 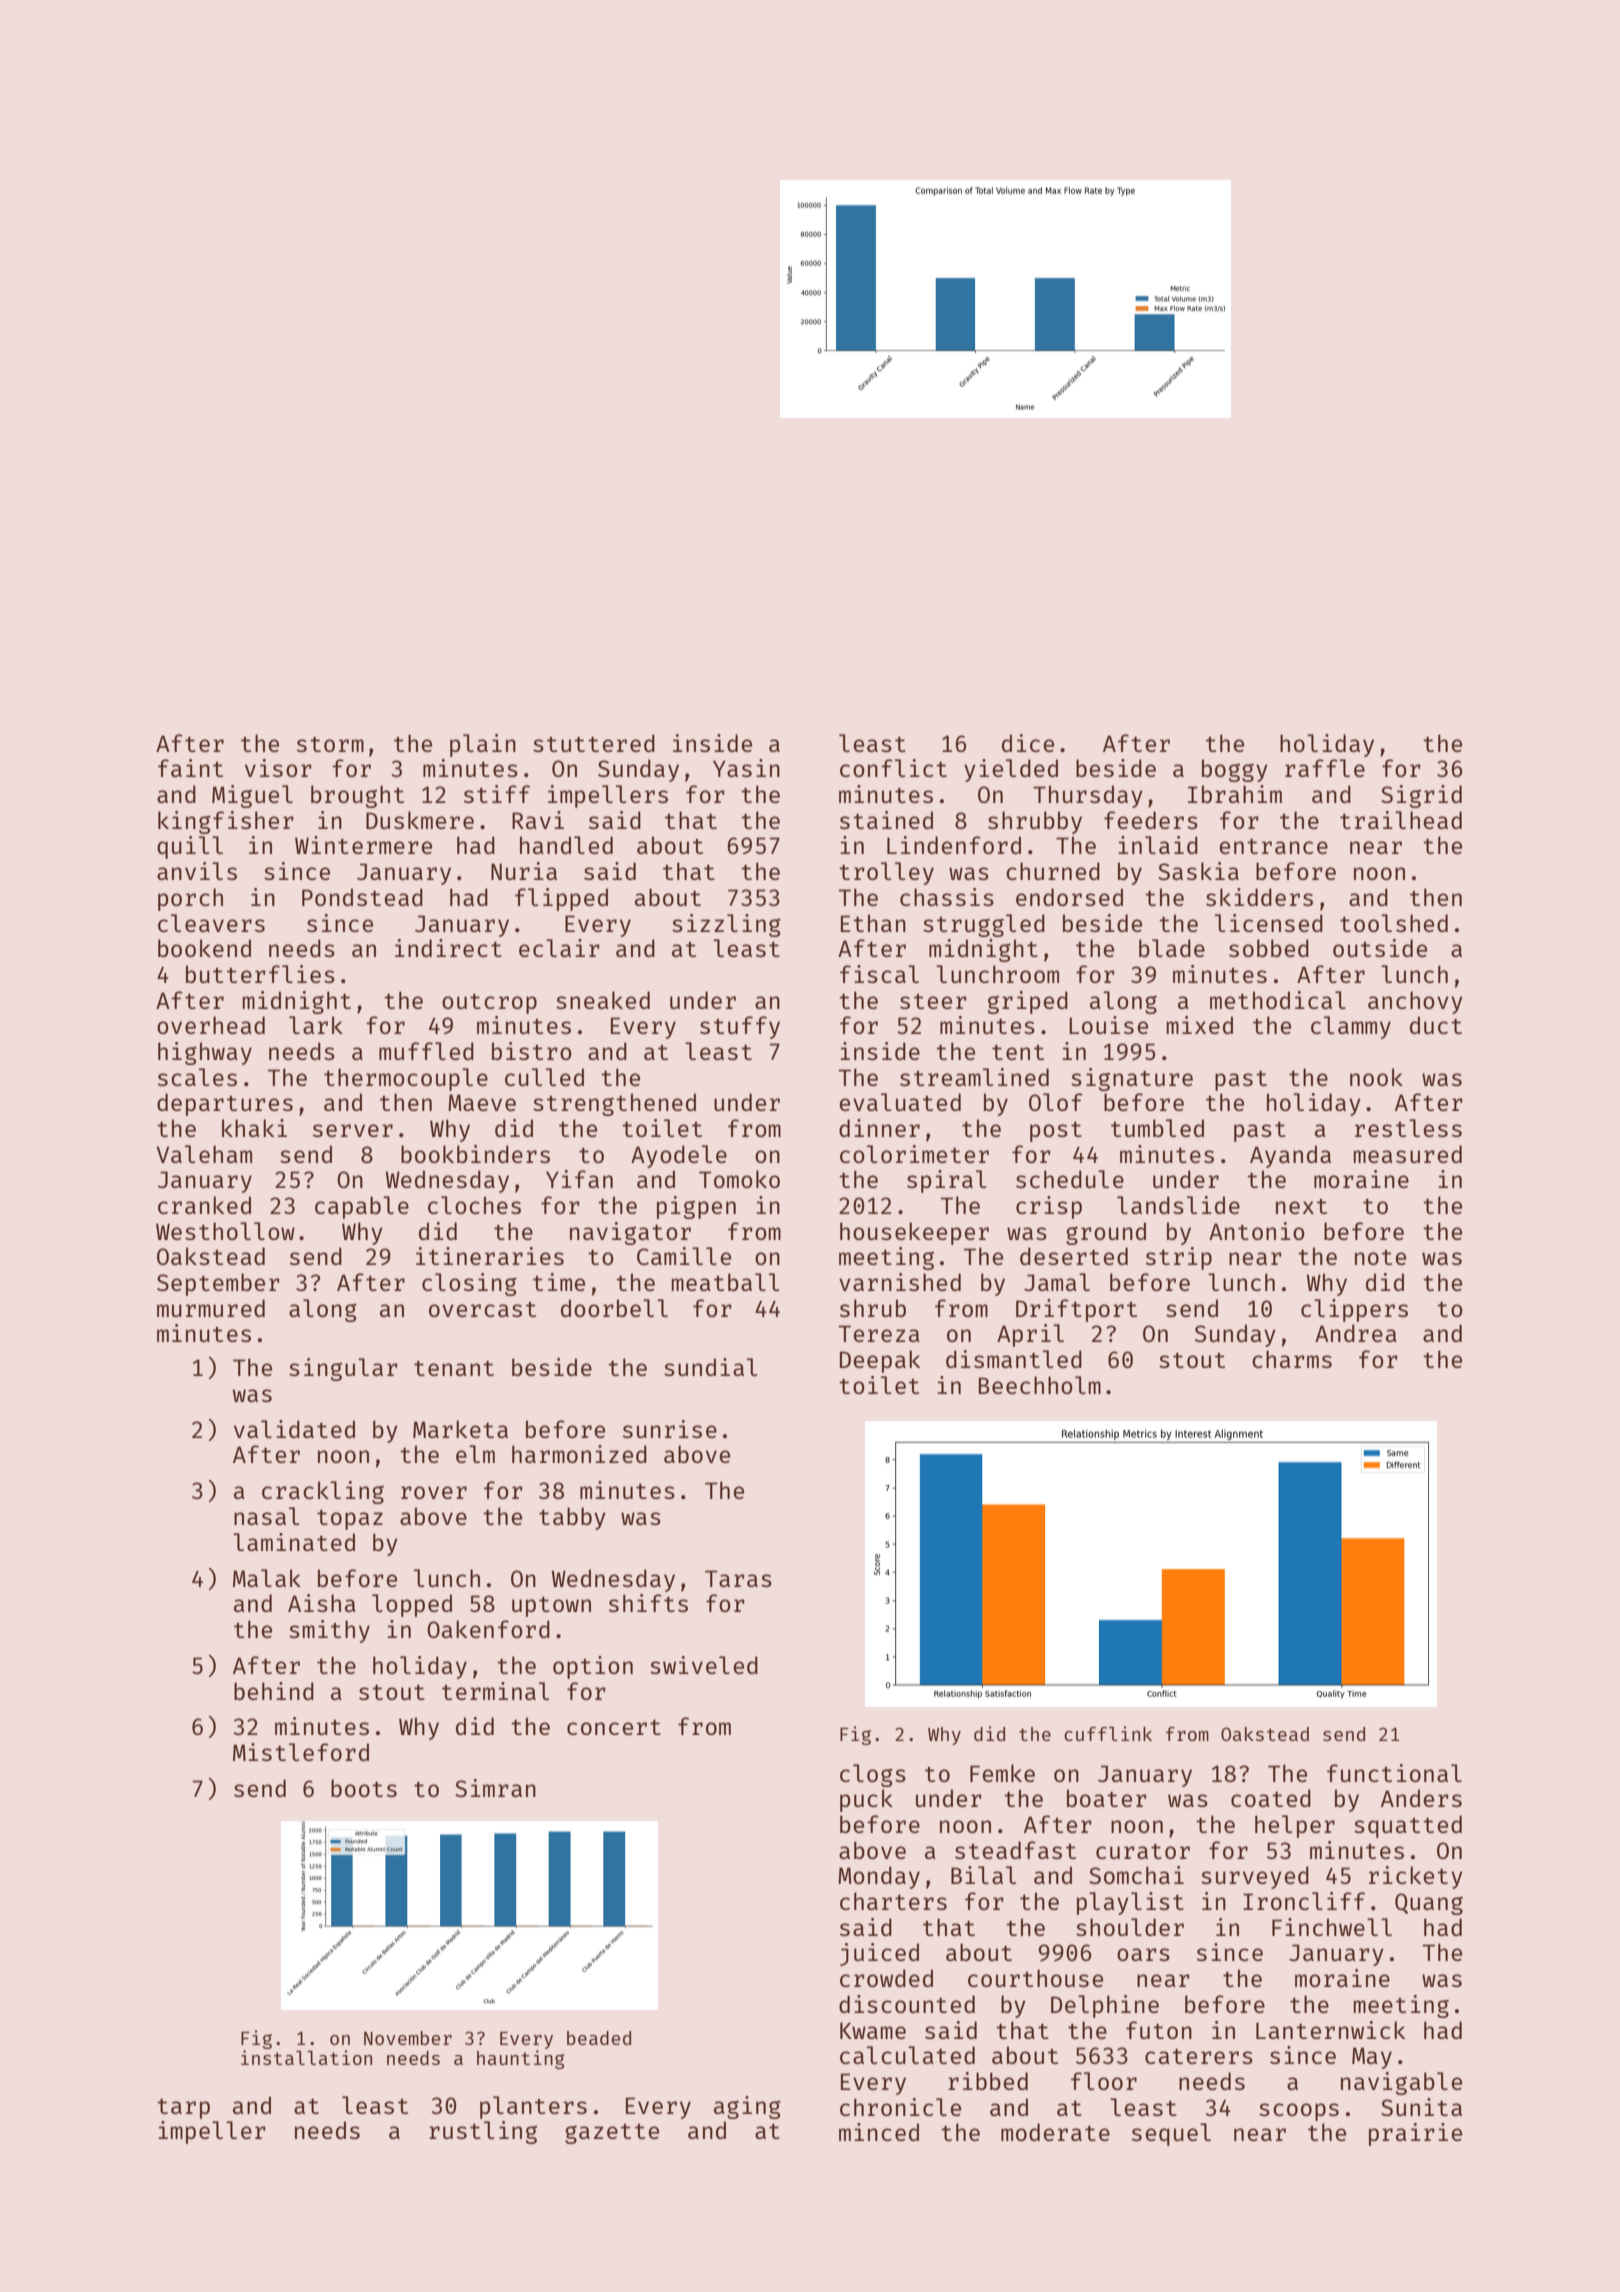 I want to click on Ayanda, so click(x=1290, y=1156).
